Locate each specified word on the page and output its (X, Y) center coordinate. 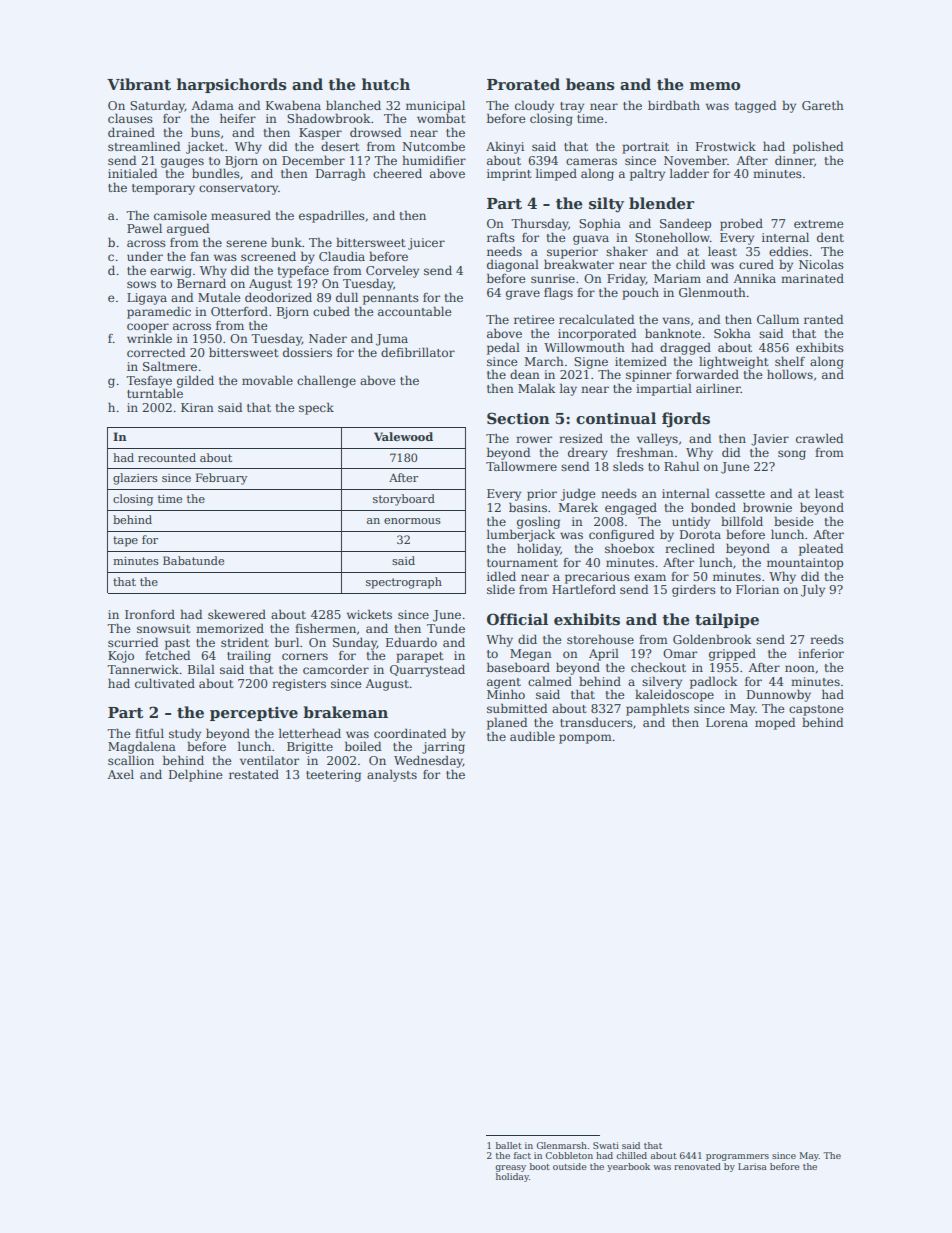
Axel (120, 774)
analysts (392, 775)
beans (590, 84)
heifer (238, 118)
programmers (737, 1157)
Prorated (523, 84)
